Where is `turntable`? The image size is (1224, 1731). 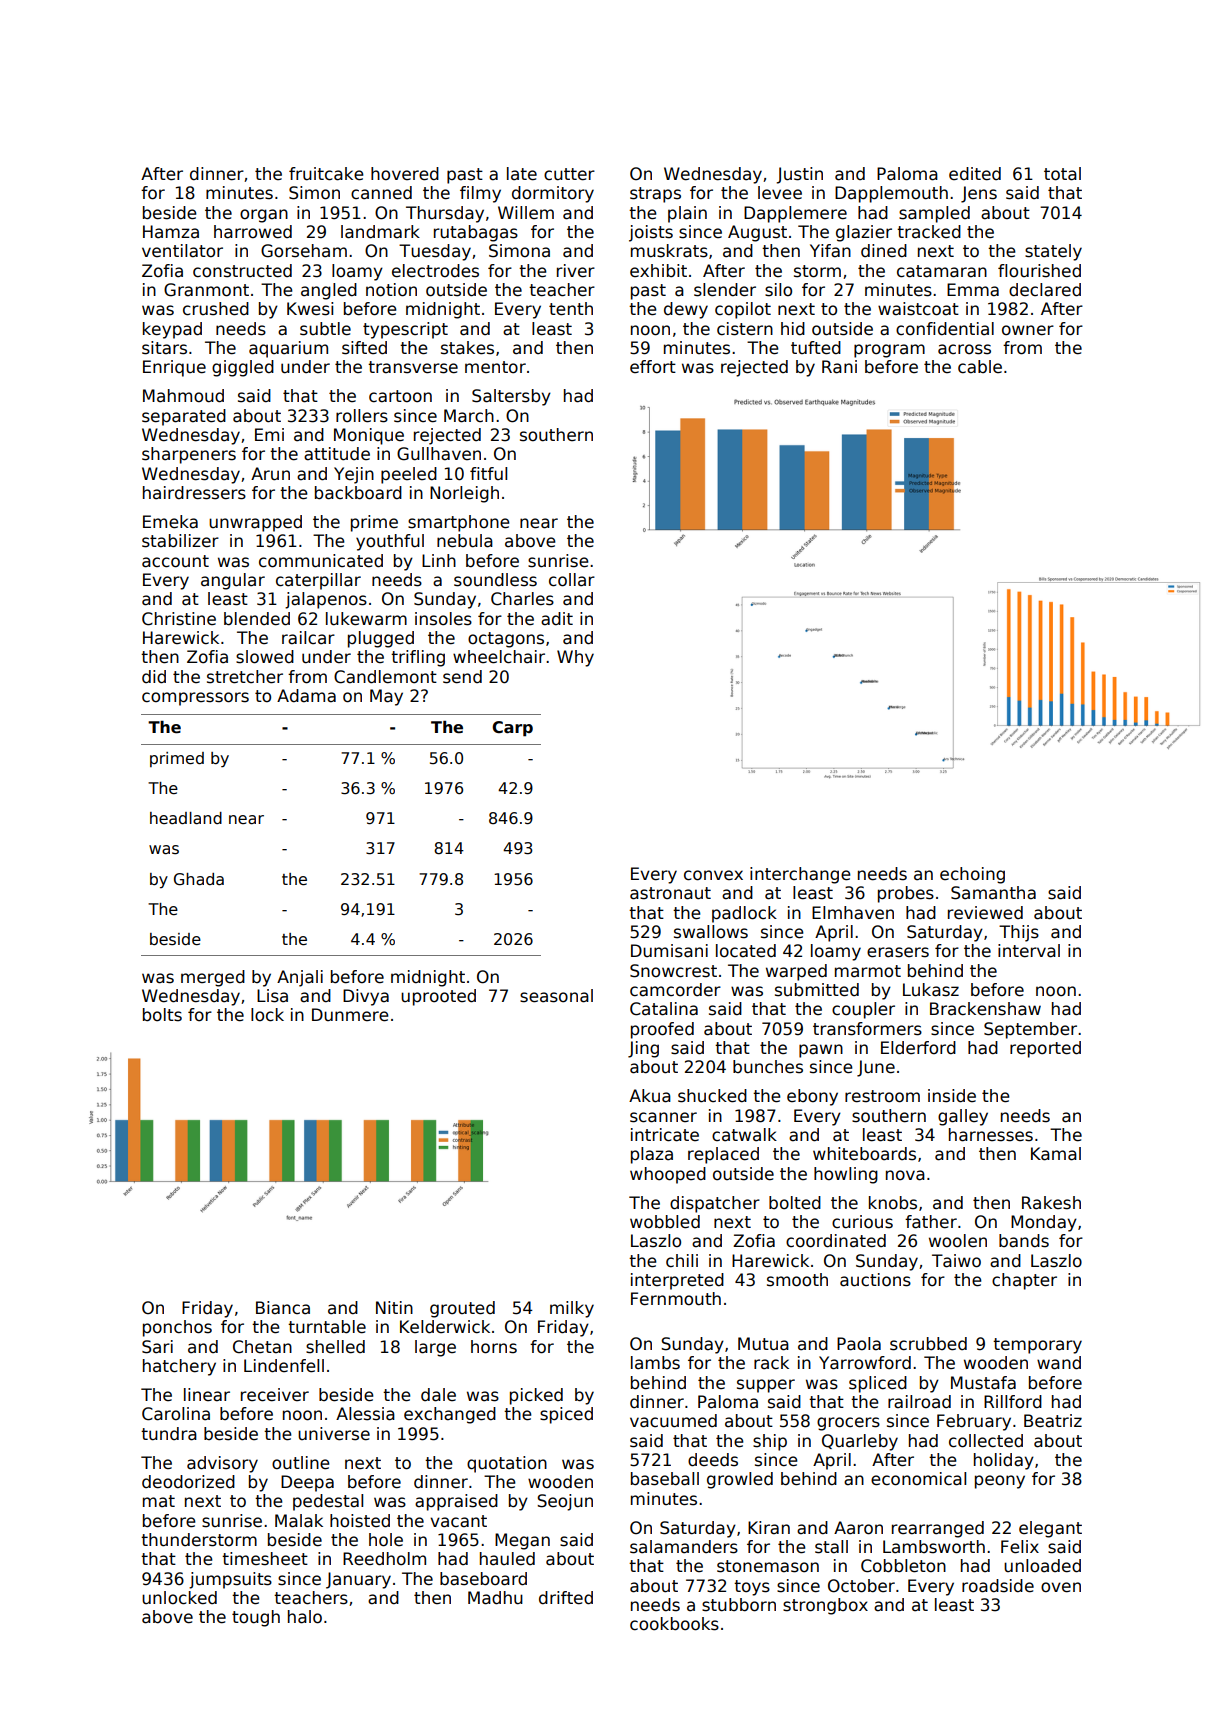
turntable is located at coordinates (327, 1327).
